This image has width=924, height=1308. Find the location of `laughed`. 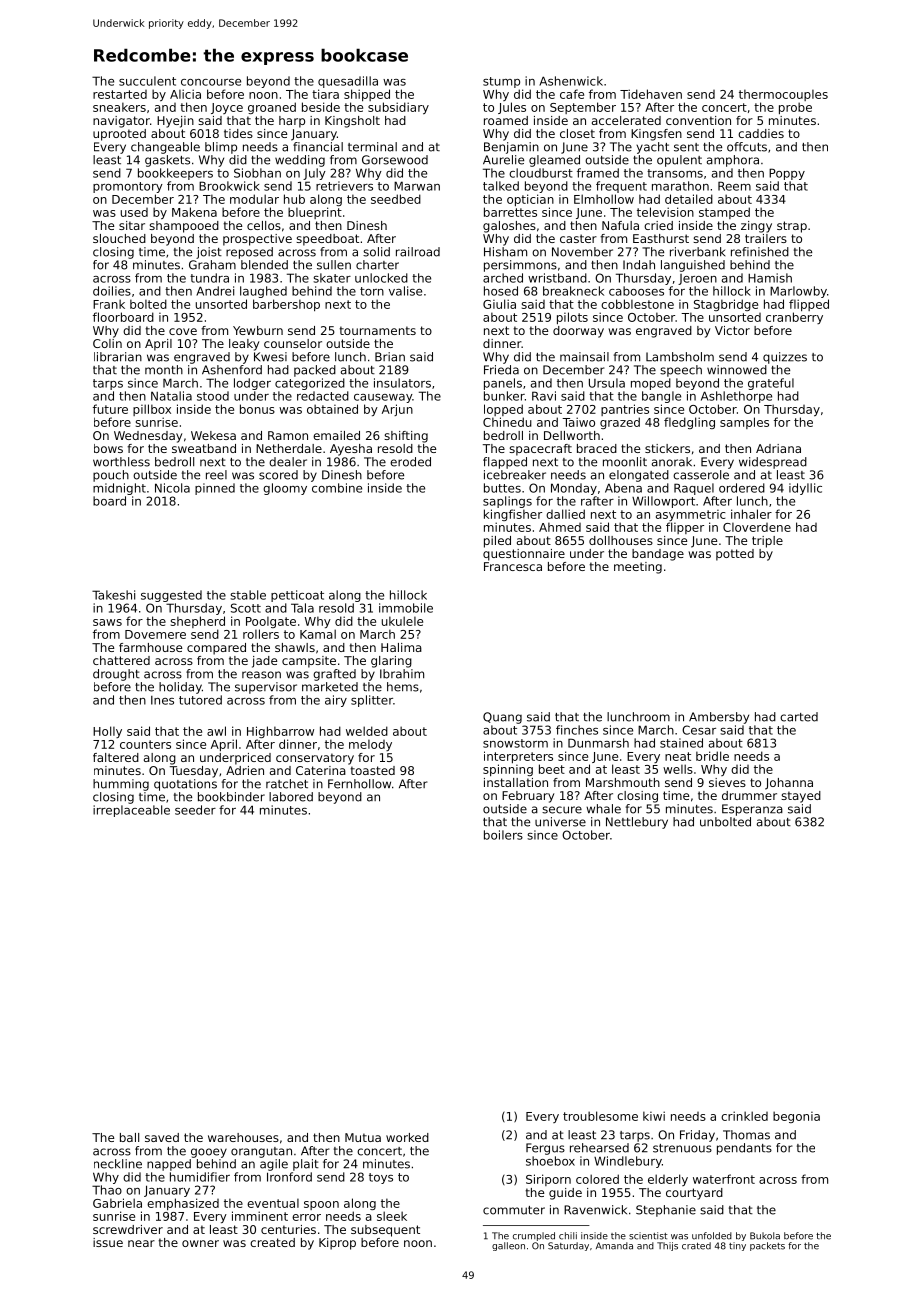

laughed is located at coordinates (263, 292).
